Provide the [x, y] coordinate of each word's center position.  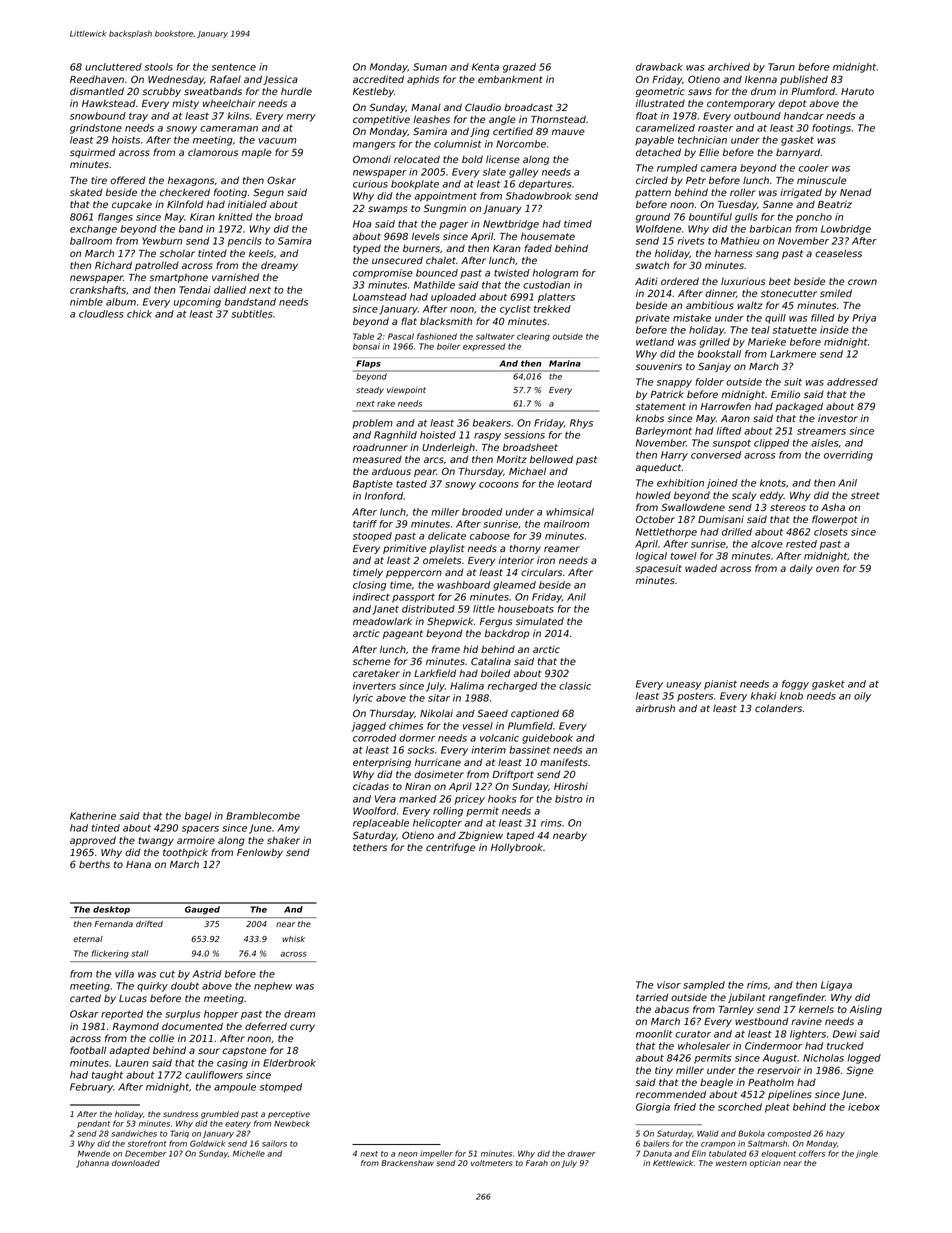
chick [139, 314]
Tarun [781, 67]
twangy [156, 841]
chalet [441, 260]
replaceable [381, 824]
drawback [659, 67]
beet [780, 281]
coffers [812, 1153]
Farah [537, 1163]
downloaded [136, 1163]
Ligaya [836, 986]
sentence [234, 67]
